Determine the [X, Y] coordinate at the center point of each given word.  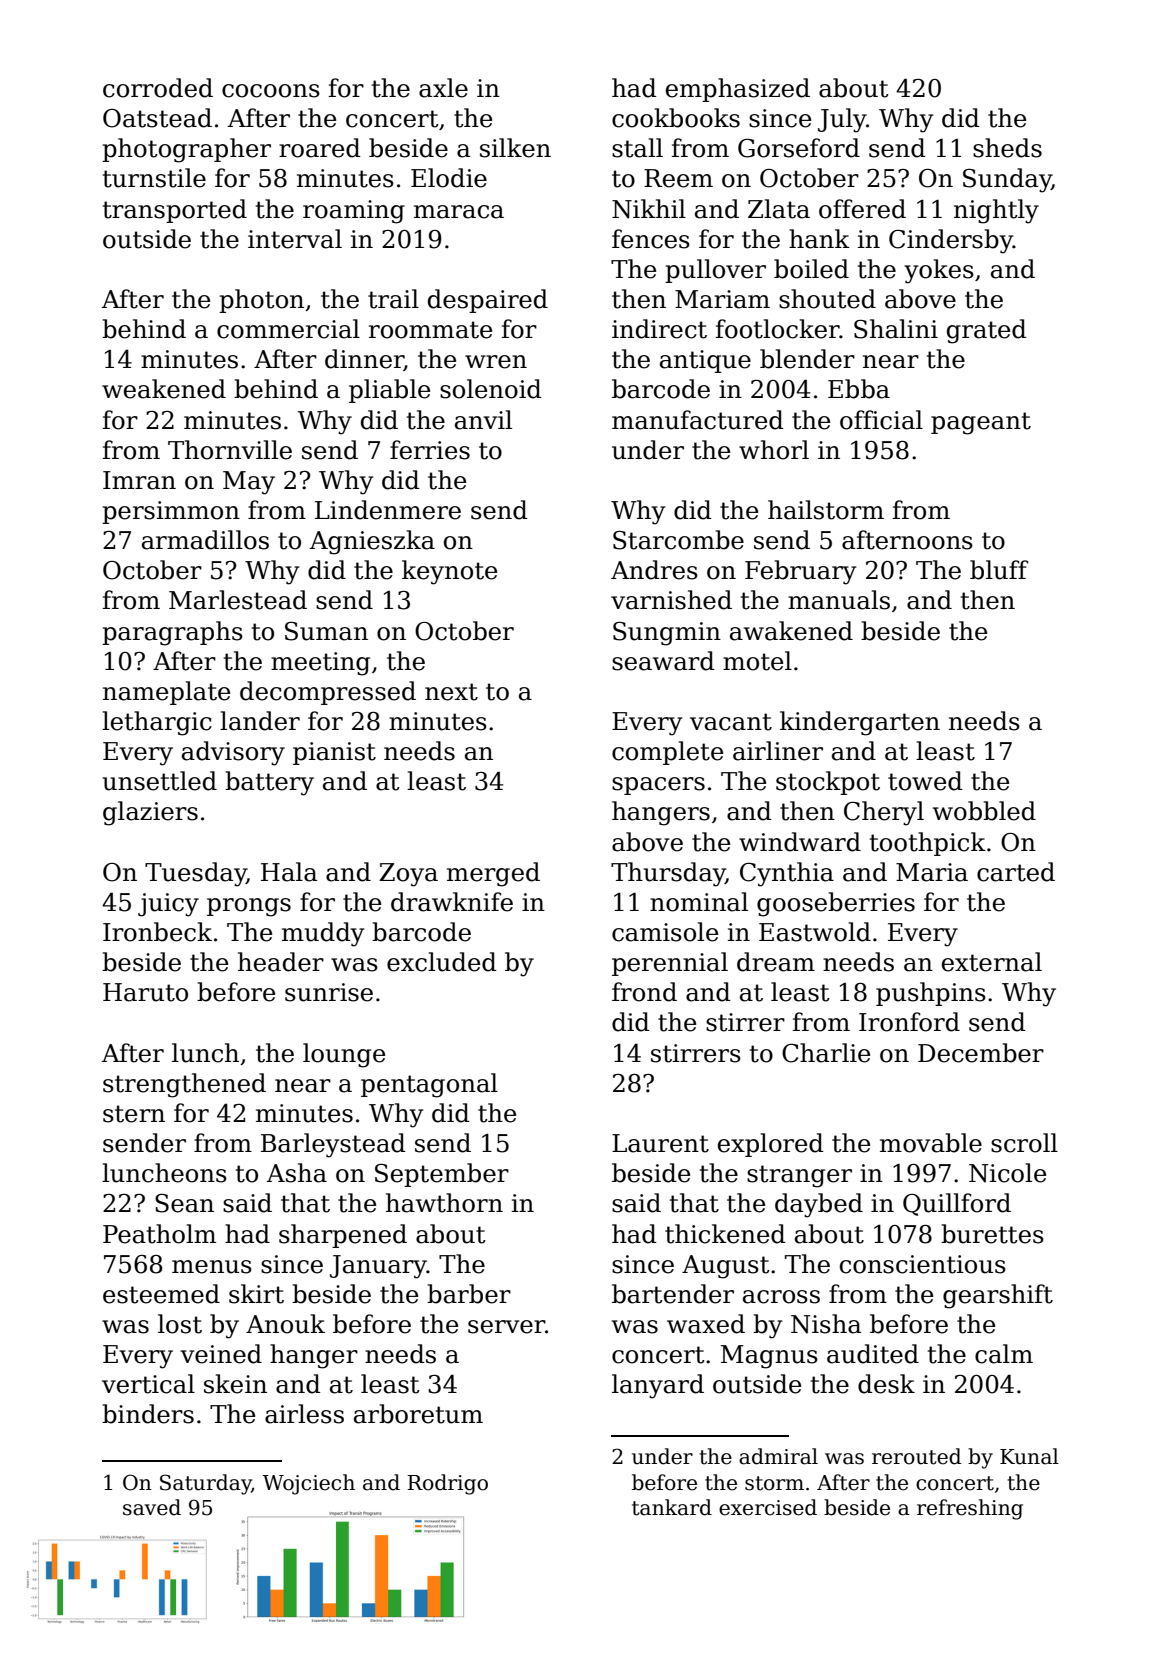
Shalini [896, 329]
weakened [164, 389]
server [506, 1327]
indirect [659, 329]
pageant [981, 423]
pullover [715, 271]
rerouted [916, 1456]
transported [175, 211]
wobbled [984, 811]
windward [800, 842]
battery [269, 783]
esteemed [161, 1294]
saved [152, 1507]
